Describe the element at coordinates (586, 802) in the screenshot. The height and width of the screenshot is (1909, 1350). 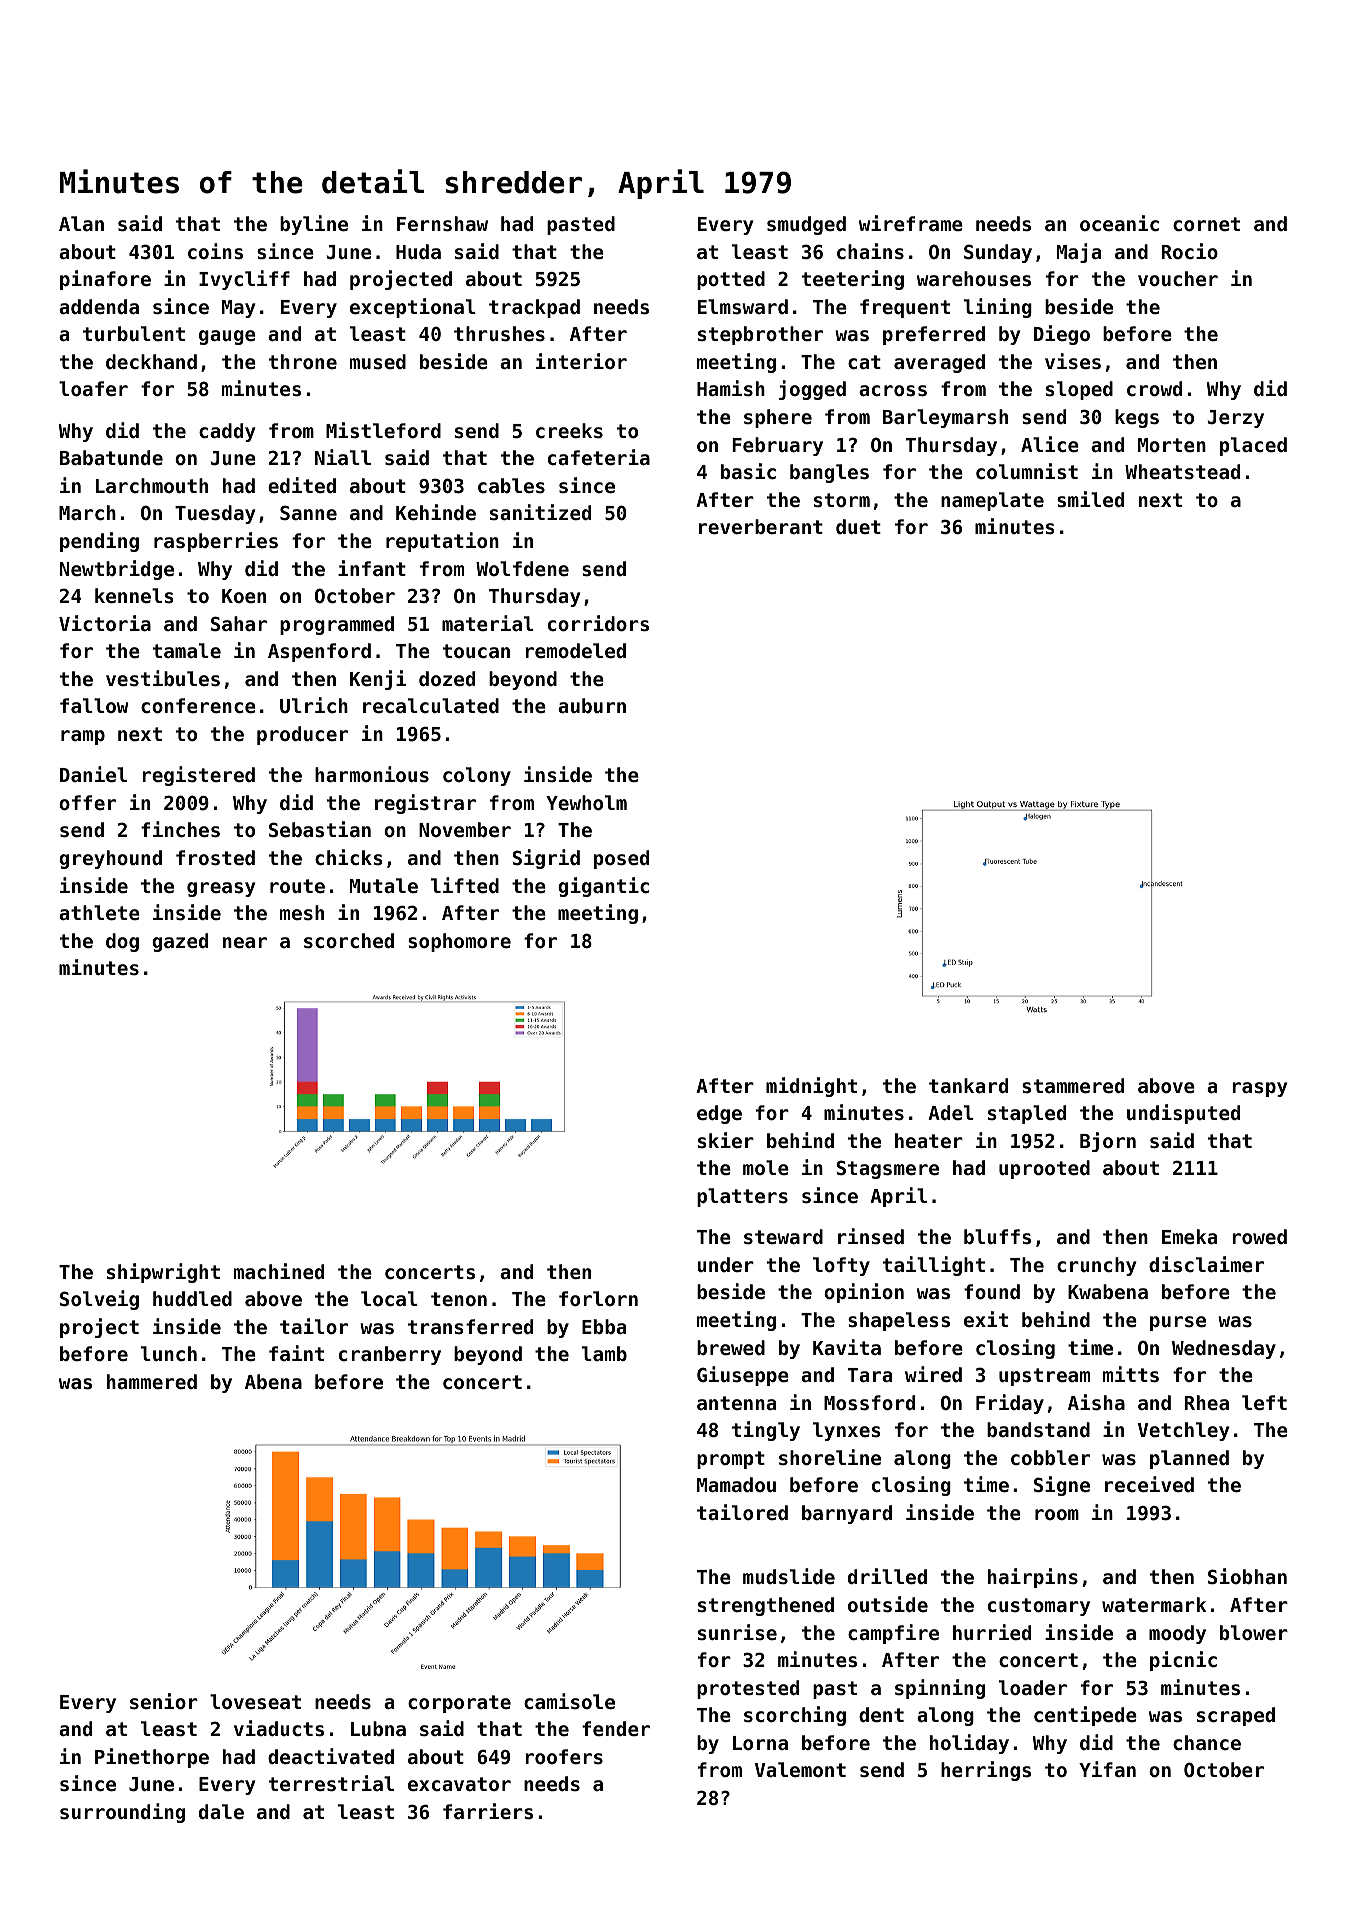
I see `Yewholm` at that location.
